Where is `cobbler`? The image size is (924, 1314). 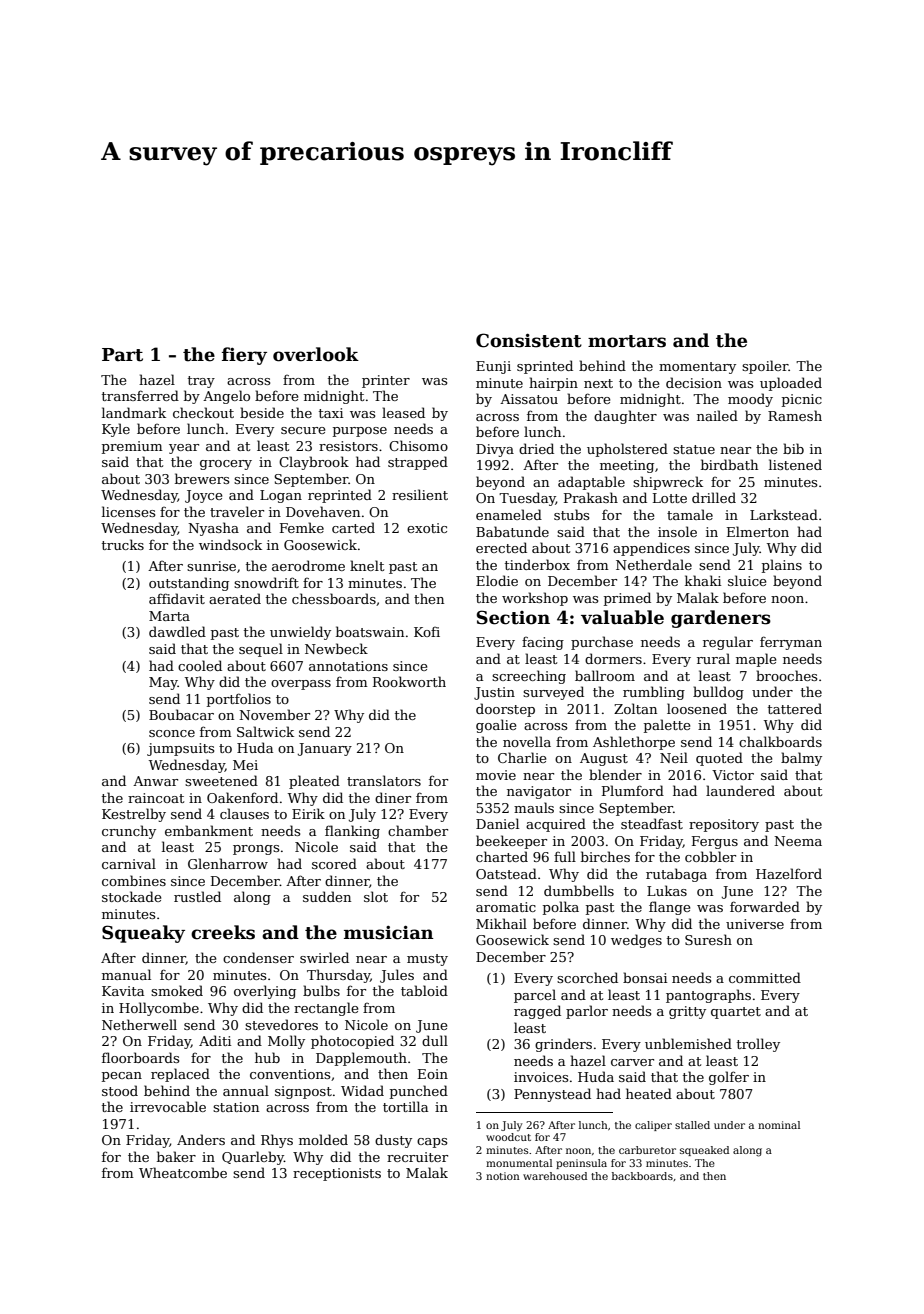 cobbler is located at coordinates (710, 856).
